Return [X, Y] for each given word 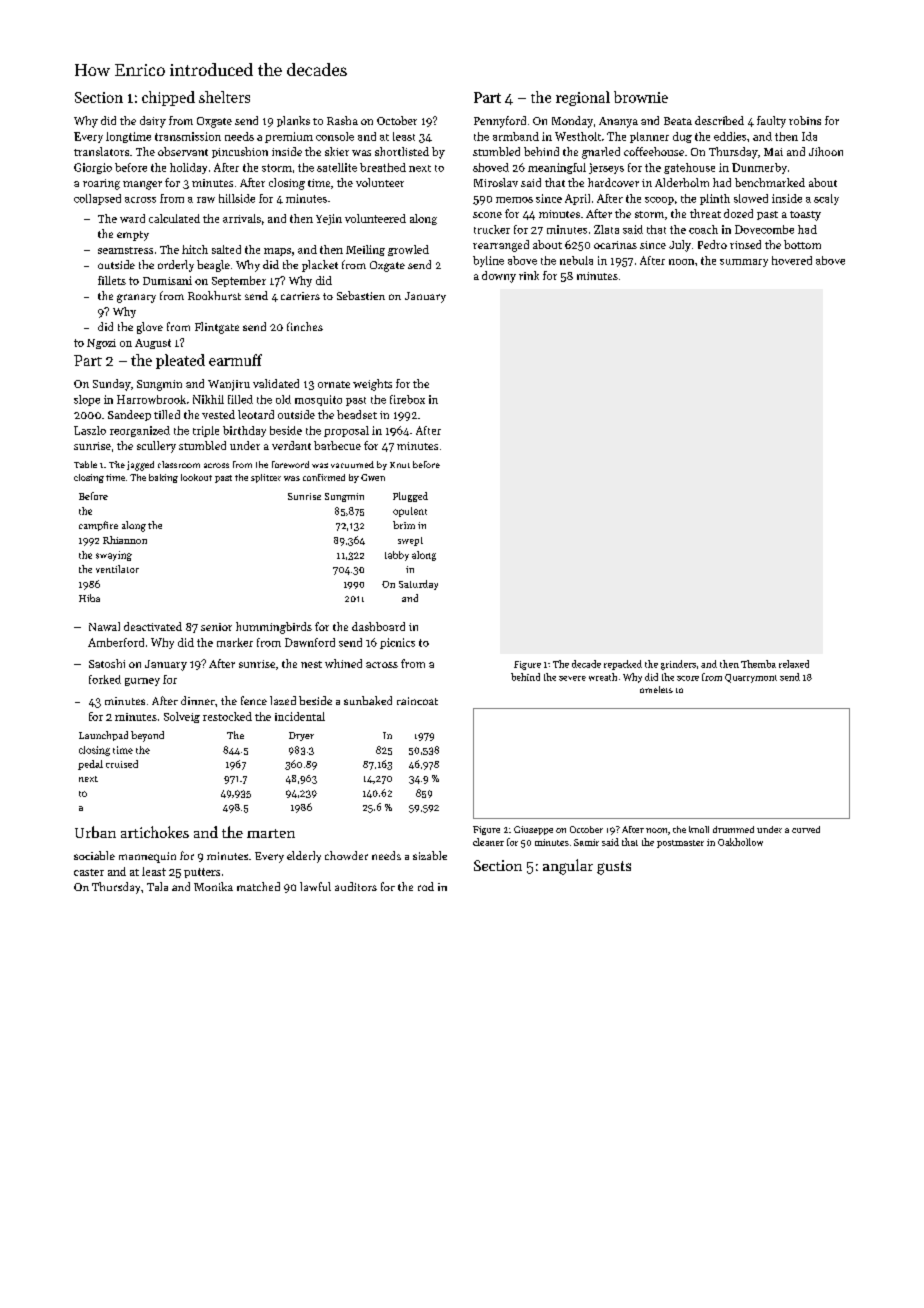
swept [410, 541]
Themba [758, 664]
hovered [792, 260]
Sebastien [361, 295]
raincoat [417, 701]
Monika [213, 886]
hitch [195, 249]
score [688, 678]
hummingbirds [274, 628]
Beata [678, 121]
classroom [179, 464]
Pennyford [500, 122]
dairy [153, 122]
